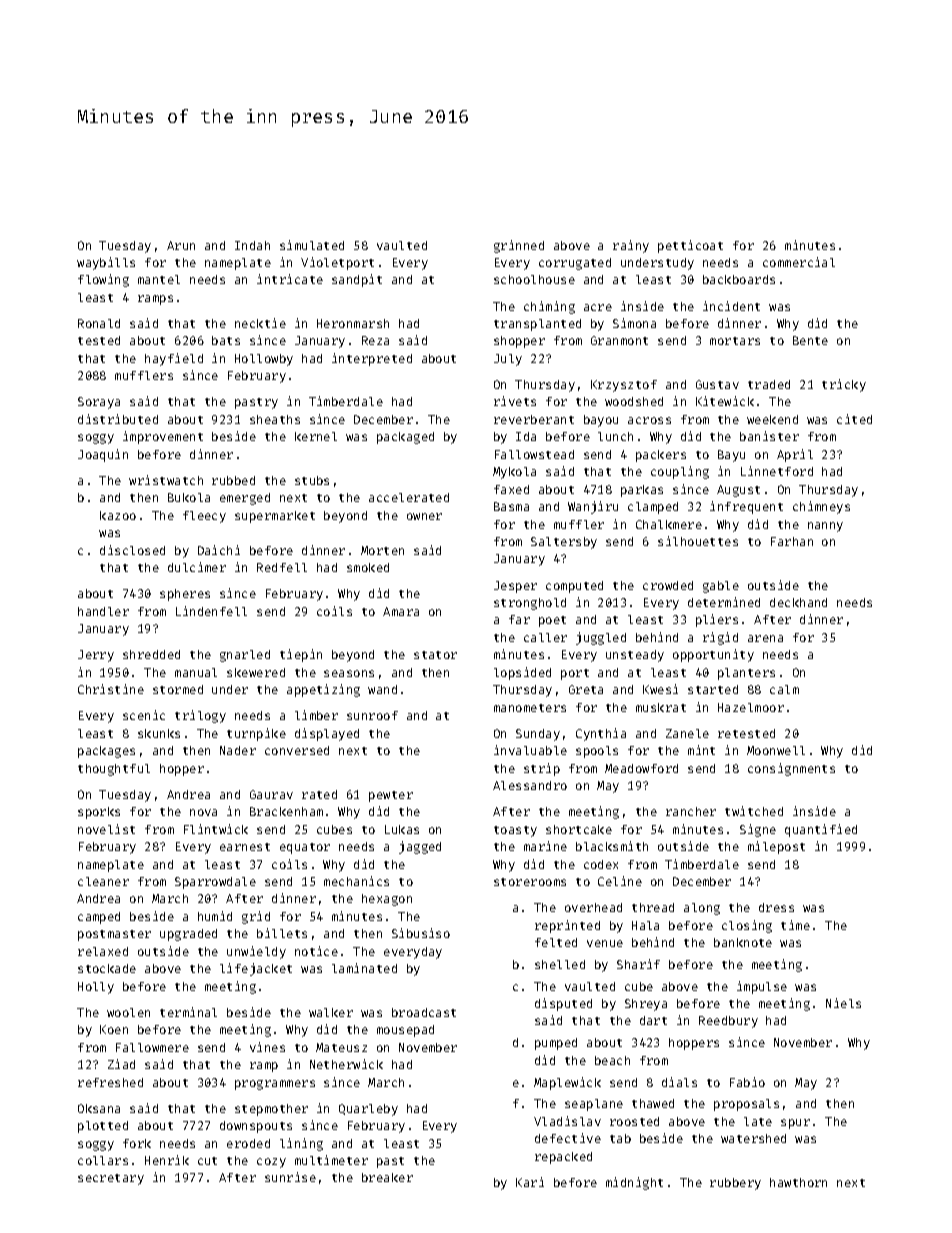 This screenshot has height=1233, width=952. What do you see at coordinates (260, 323) in the screenshot?
I see `necktie` at bounding box center [260, 323].
